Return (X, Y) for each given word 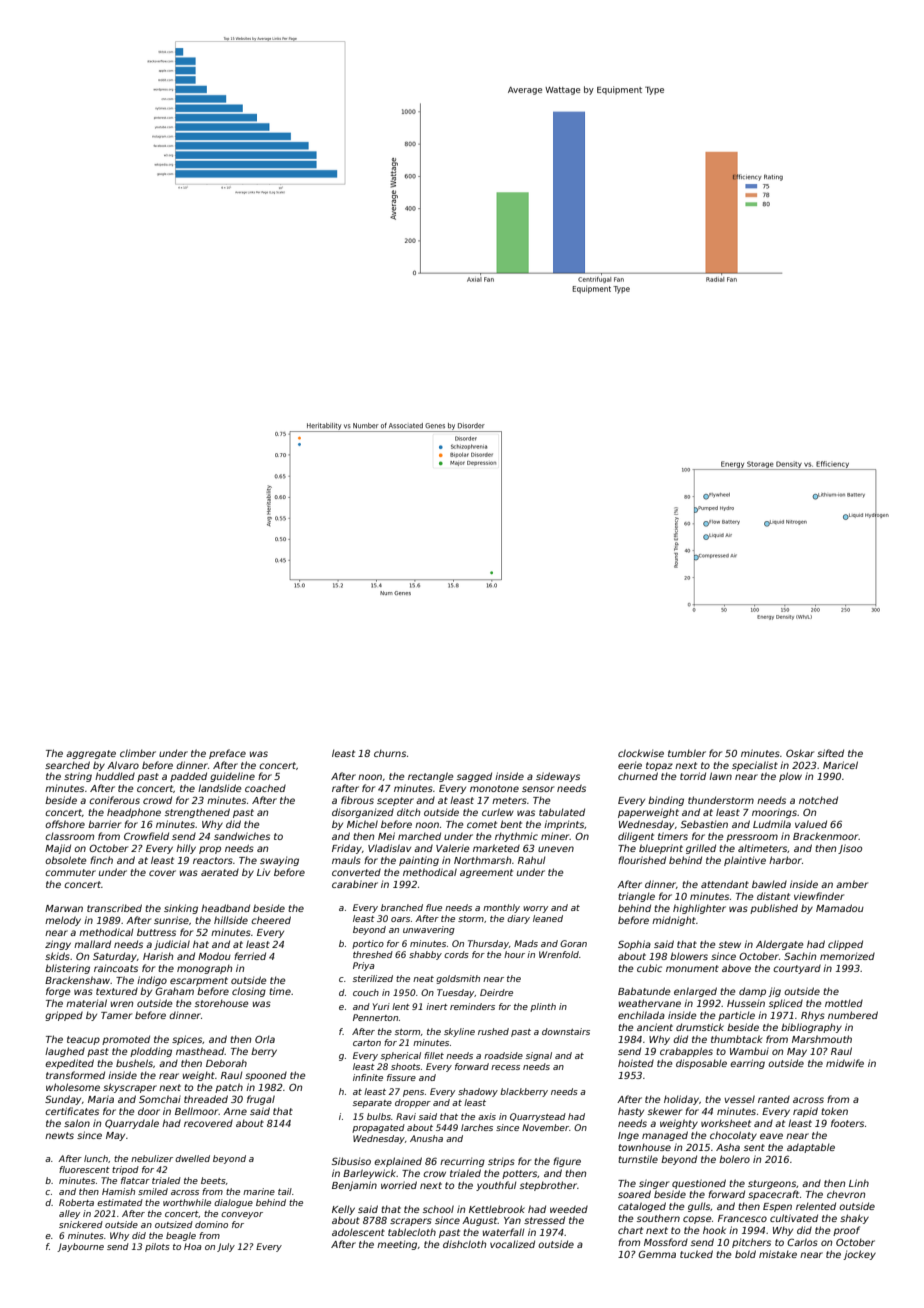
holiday (681, 1100)
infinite (368, 1077)
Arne (235, 1111)
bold (745, 1254)
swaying (279, 861)
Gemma (657, 1254)
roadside (503, 1055)
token (834, 1111)
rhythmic (516, 837)
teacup (83, 1040)
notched (818, 800)
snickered (81, 1224)
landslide (220, 788)
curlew (498, 812)
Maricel (840, 765)
